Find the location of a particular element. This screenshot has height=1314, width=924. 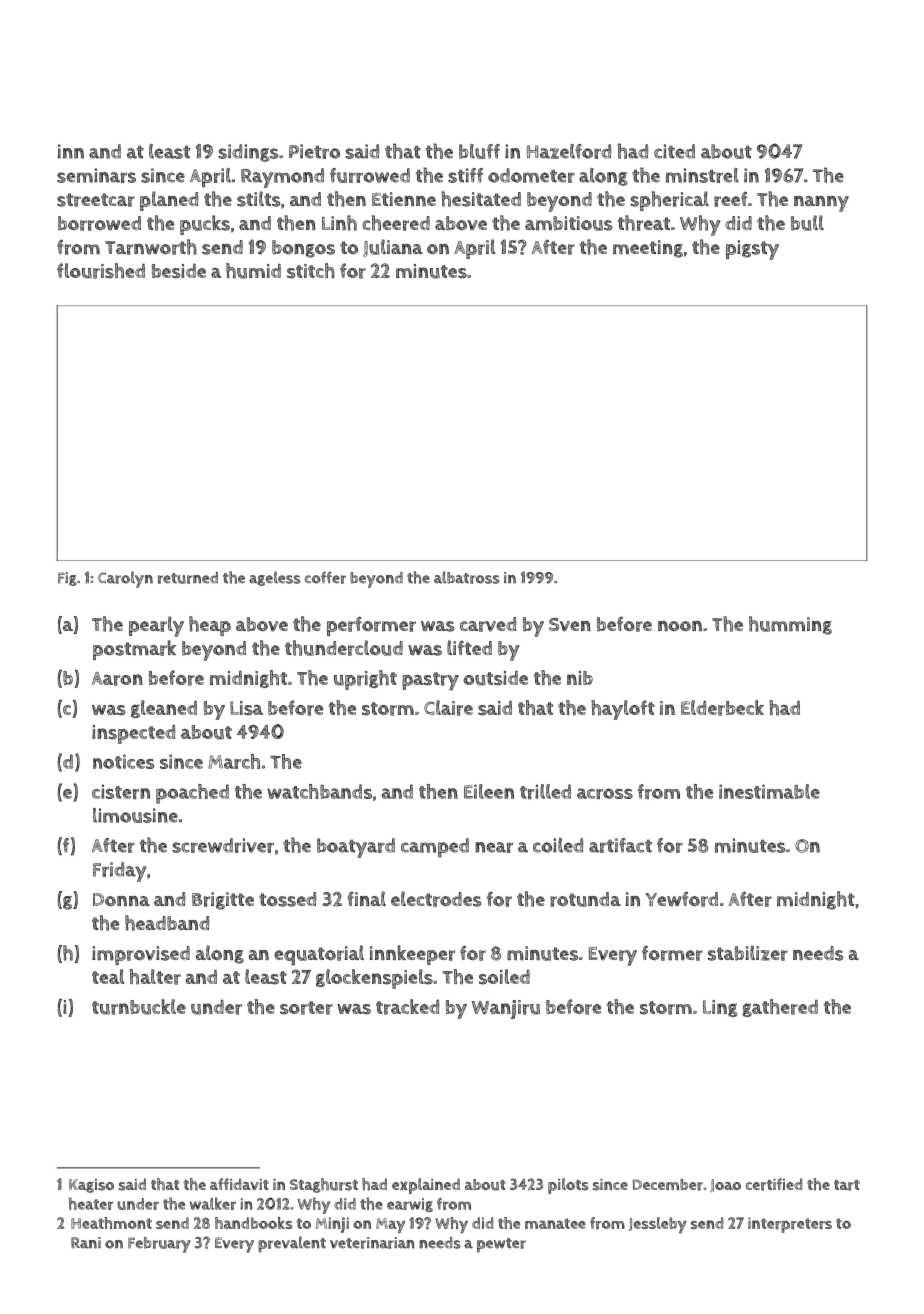

glockenspiels is located at coordinates (374, 979).
